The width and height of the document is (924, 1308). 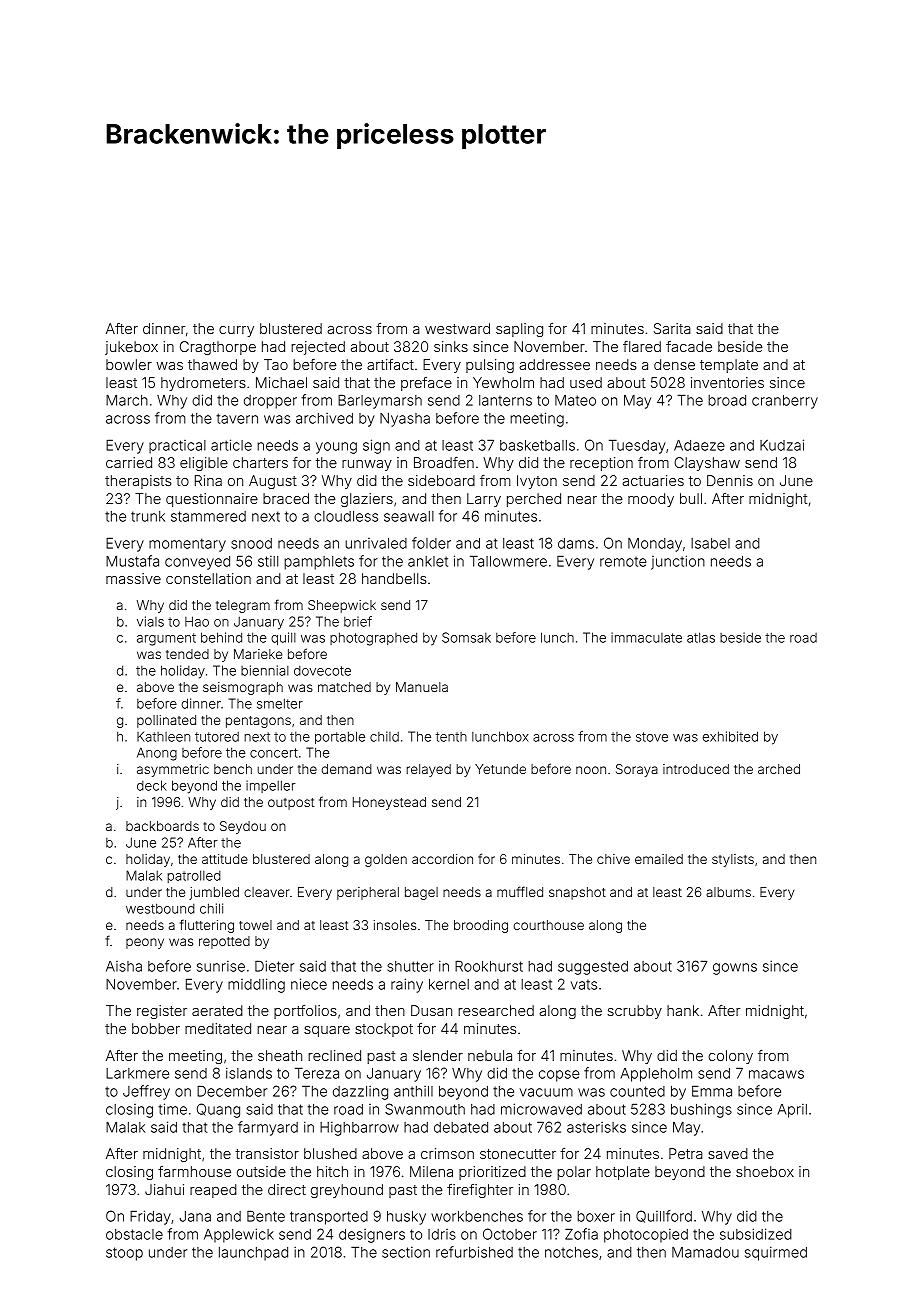 What do you see at coordinates (646, 637) in the document?
I see `immaculate` at bounding box center [646, 637].
